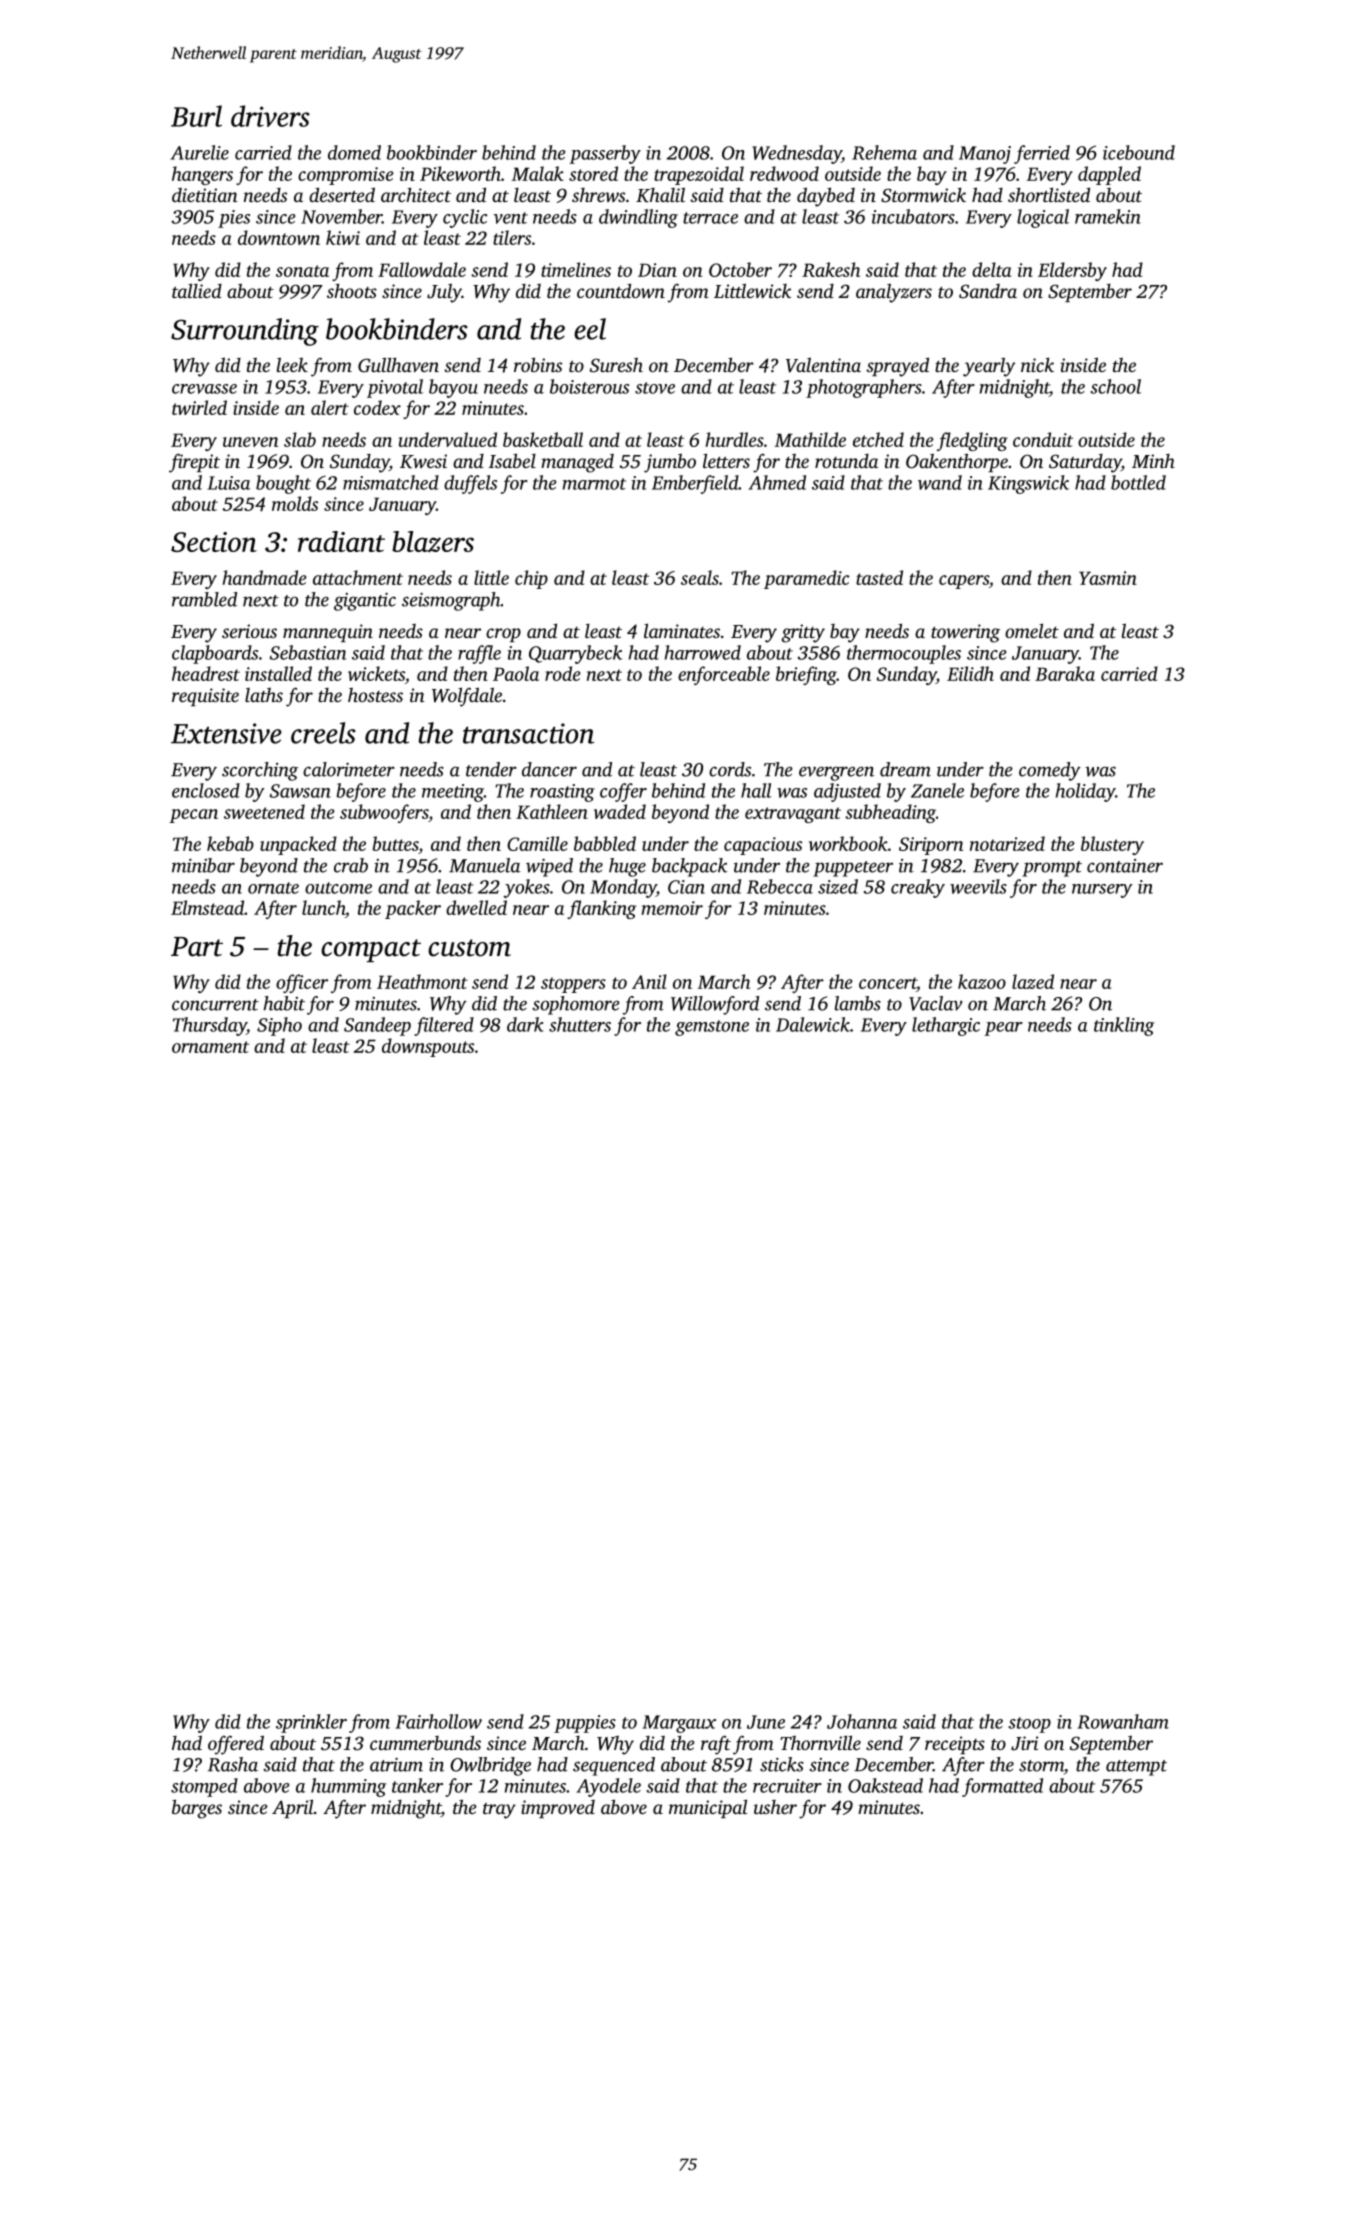  What do you see at coordinates (1024, 1743) in the document?
I see `Jiri` at bounding box center [1024, 1743].
